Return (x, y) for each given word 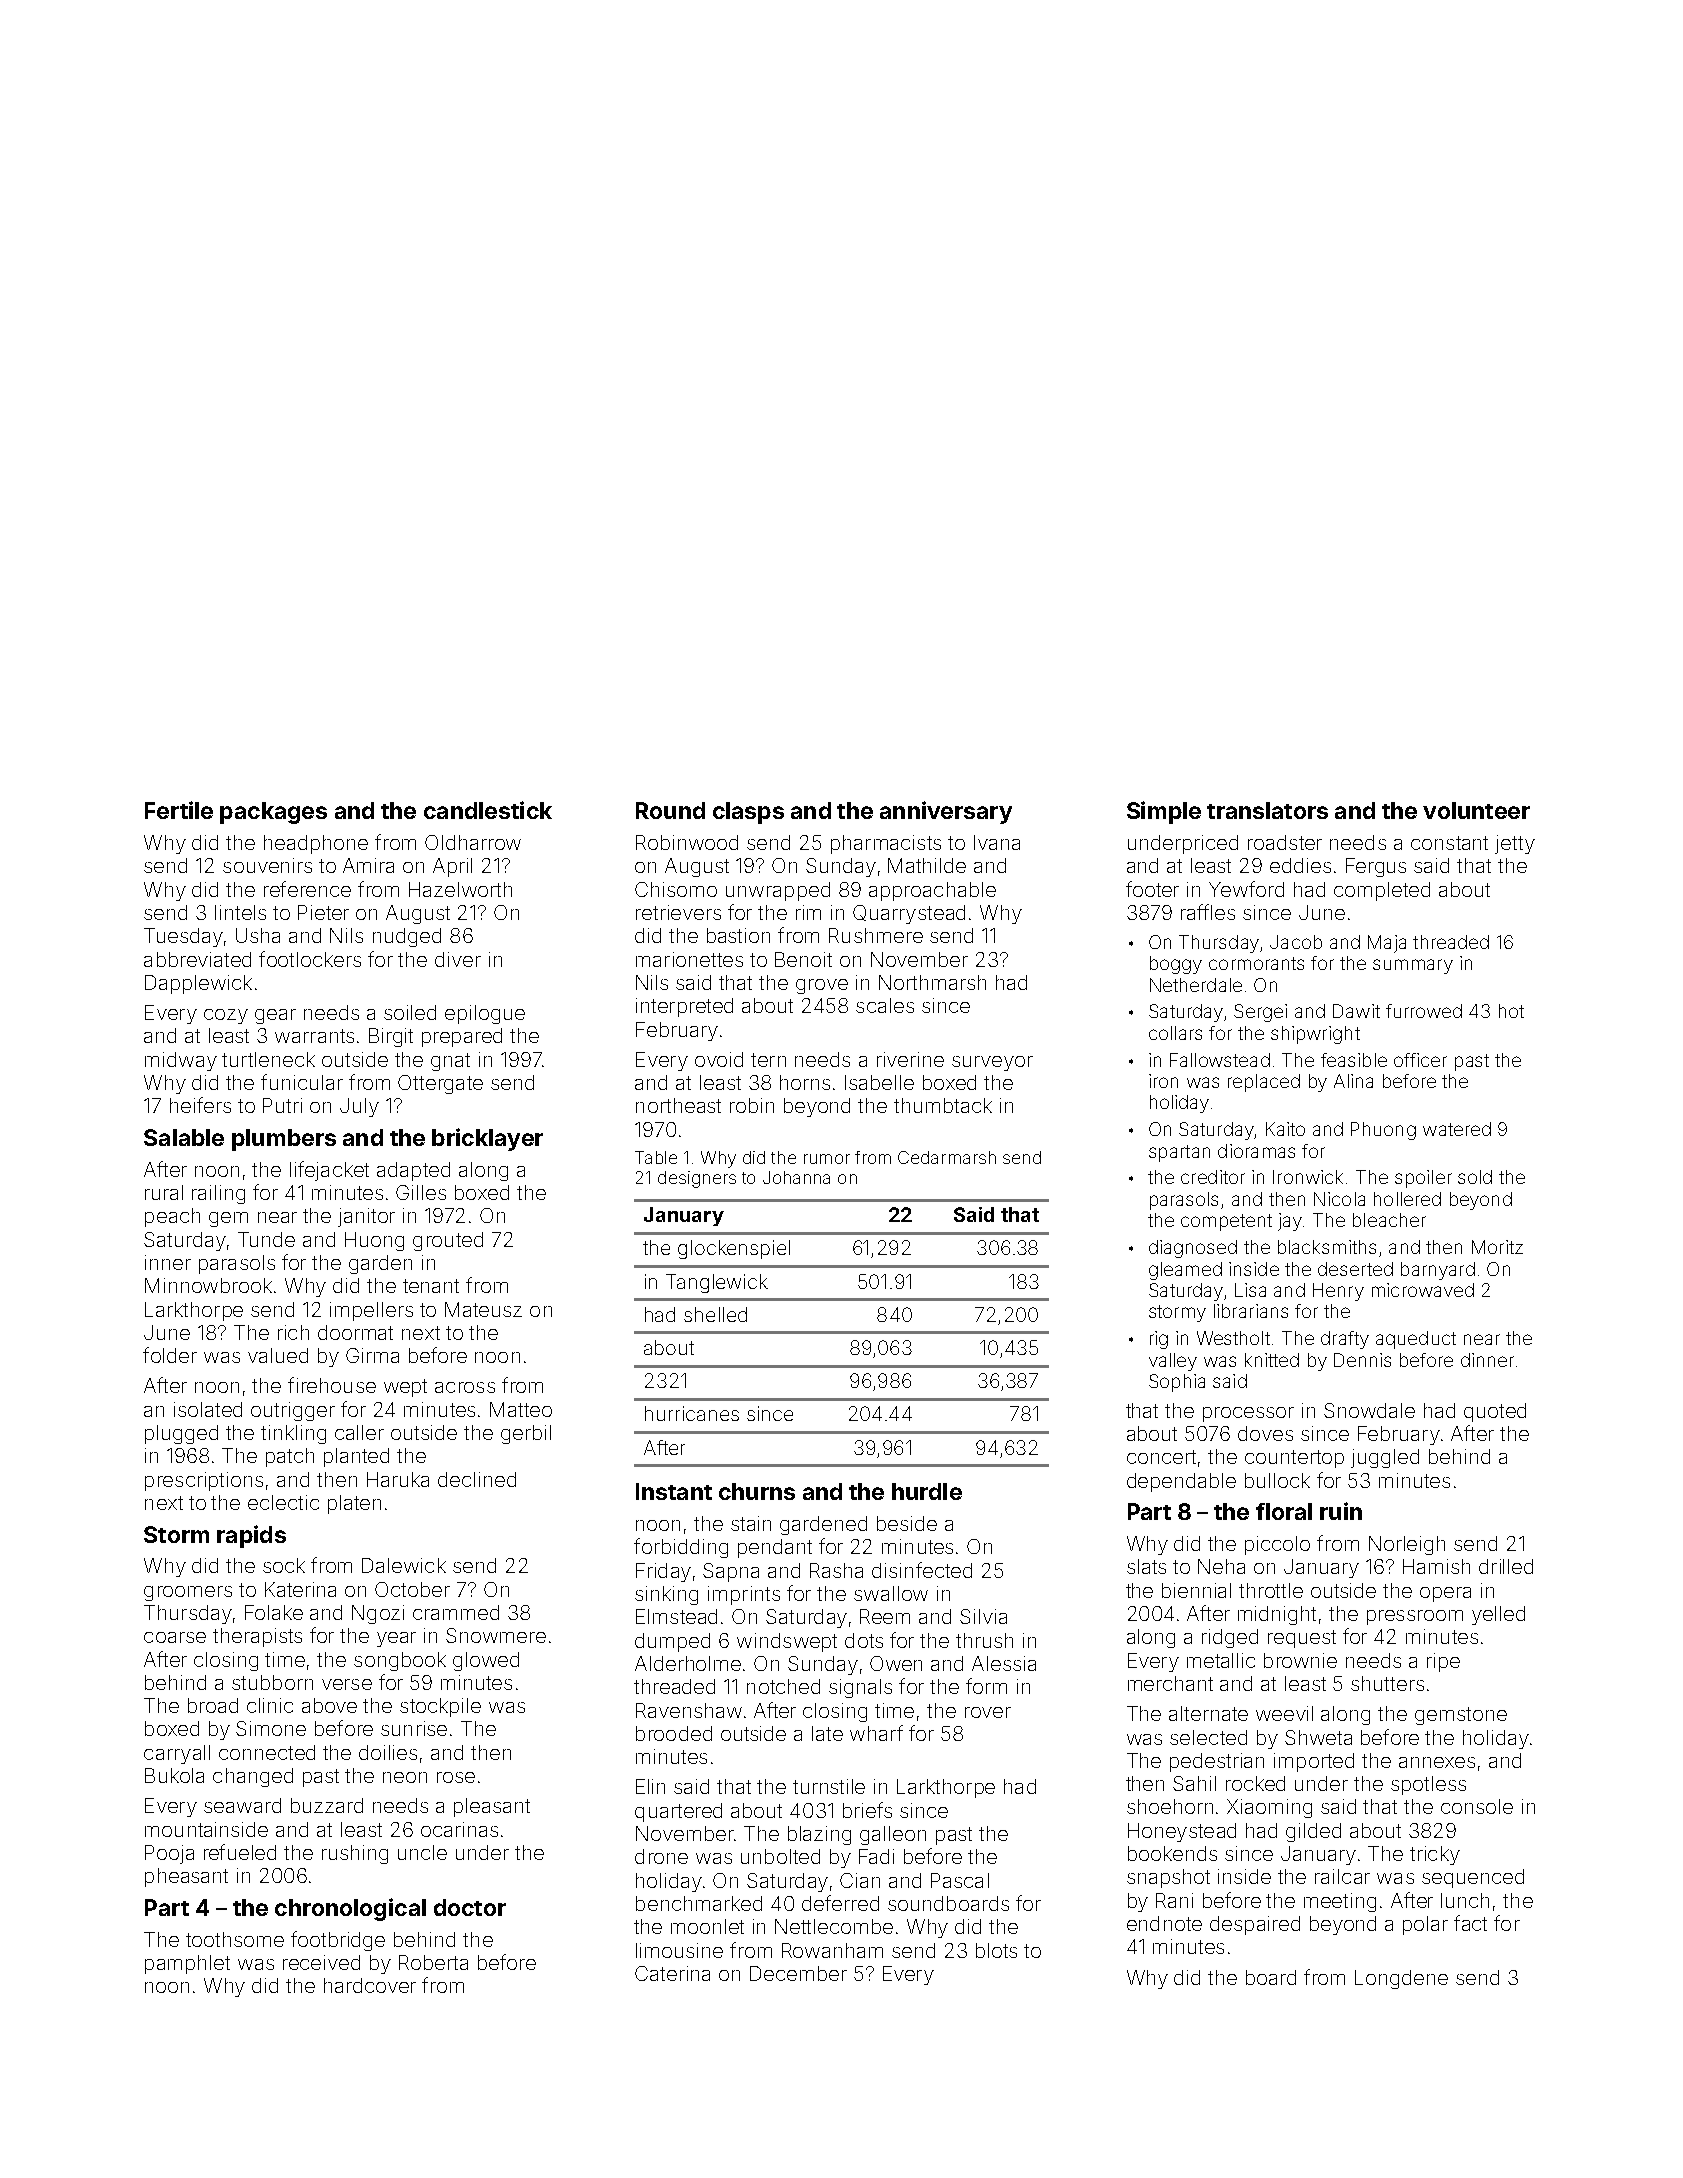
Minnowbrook (208, 1285)
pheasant (186, 1877)
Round (670, 810)
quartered (678, 1812)
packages (273, 813)
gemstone (1461, 1716)
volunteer (1476, 810)
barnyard (1438, 1271)
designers (697, 1179)
